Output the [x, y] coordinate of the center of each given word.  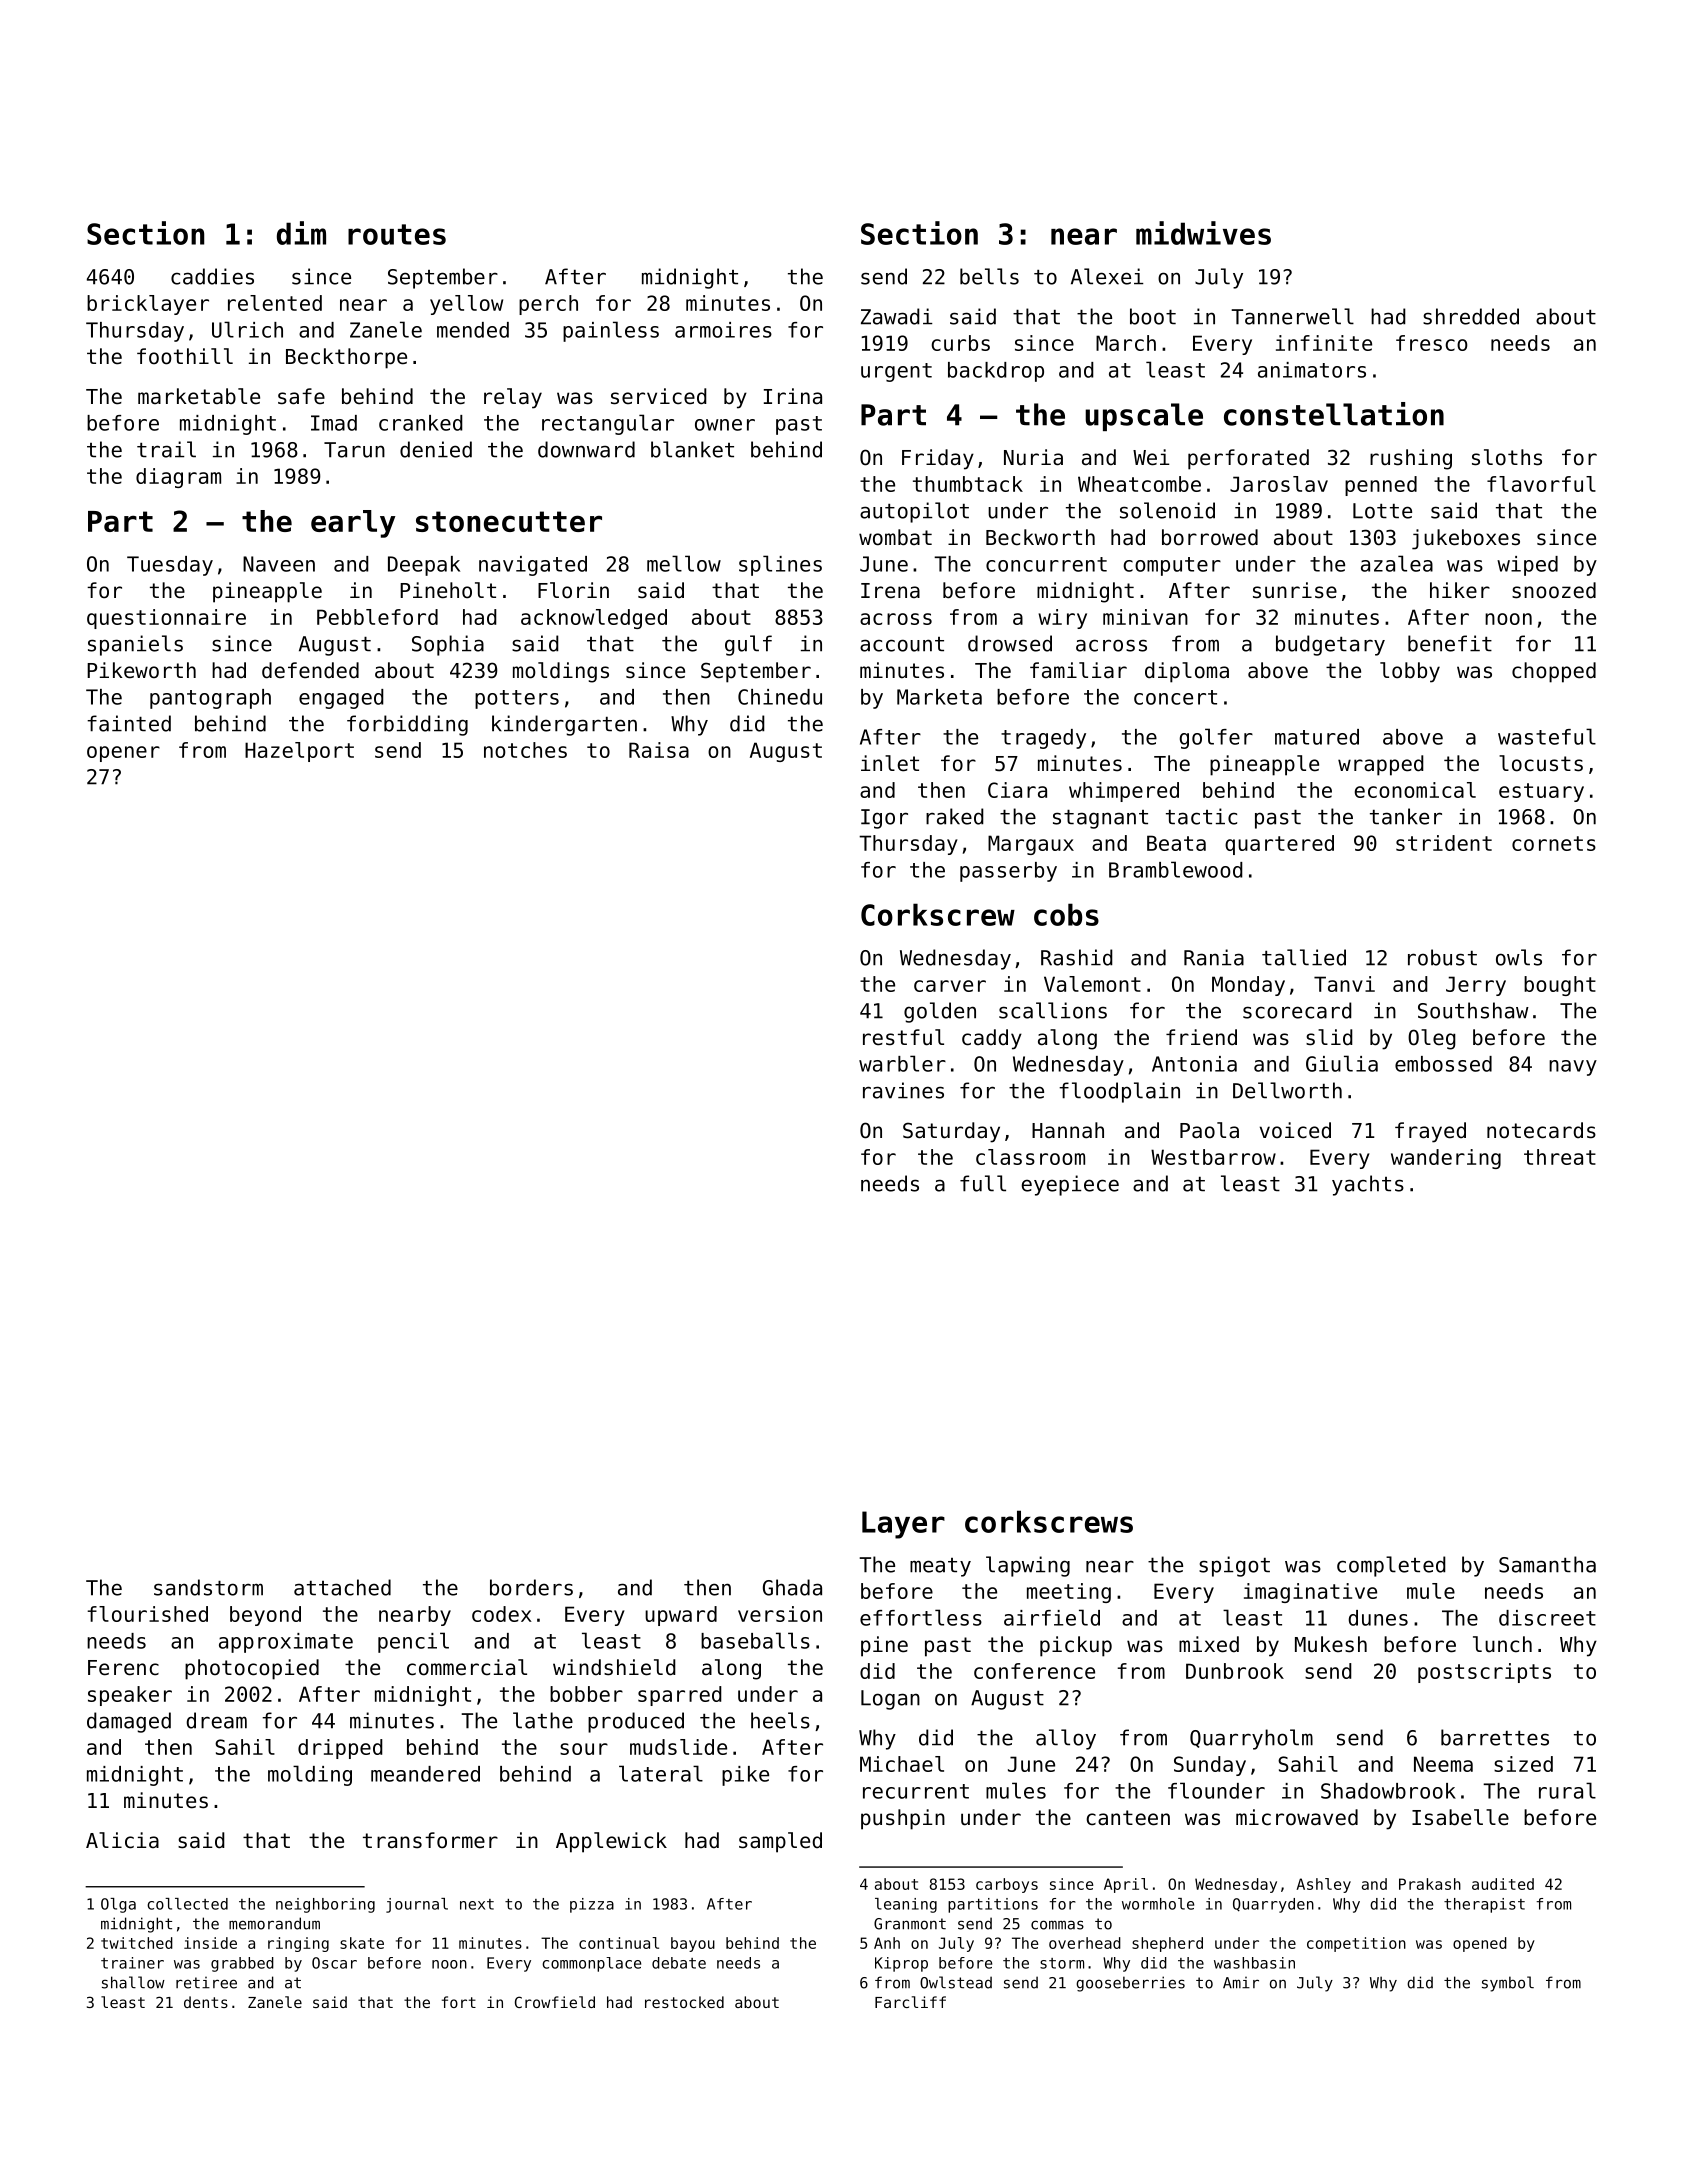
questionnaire [166, 619]
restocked [684, 2002]
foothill [185, 356]
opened [1480, 1944]
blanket [692, 449]
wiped [1527, 566]
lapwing [1028, 1566]
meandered [425, 1774]
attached [342, 1587]
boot [1153, 316]
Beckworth [1040, 537]
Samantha [1547, 1564]
